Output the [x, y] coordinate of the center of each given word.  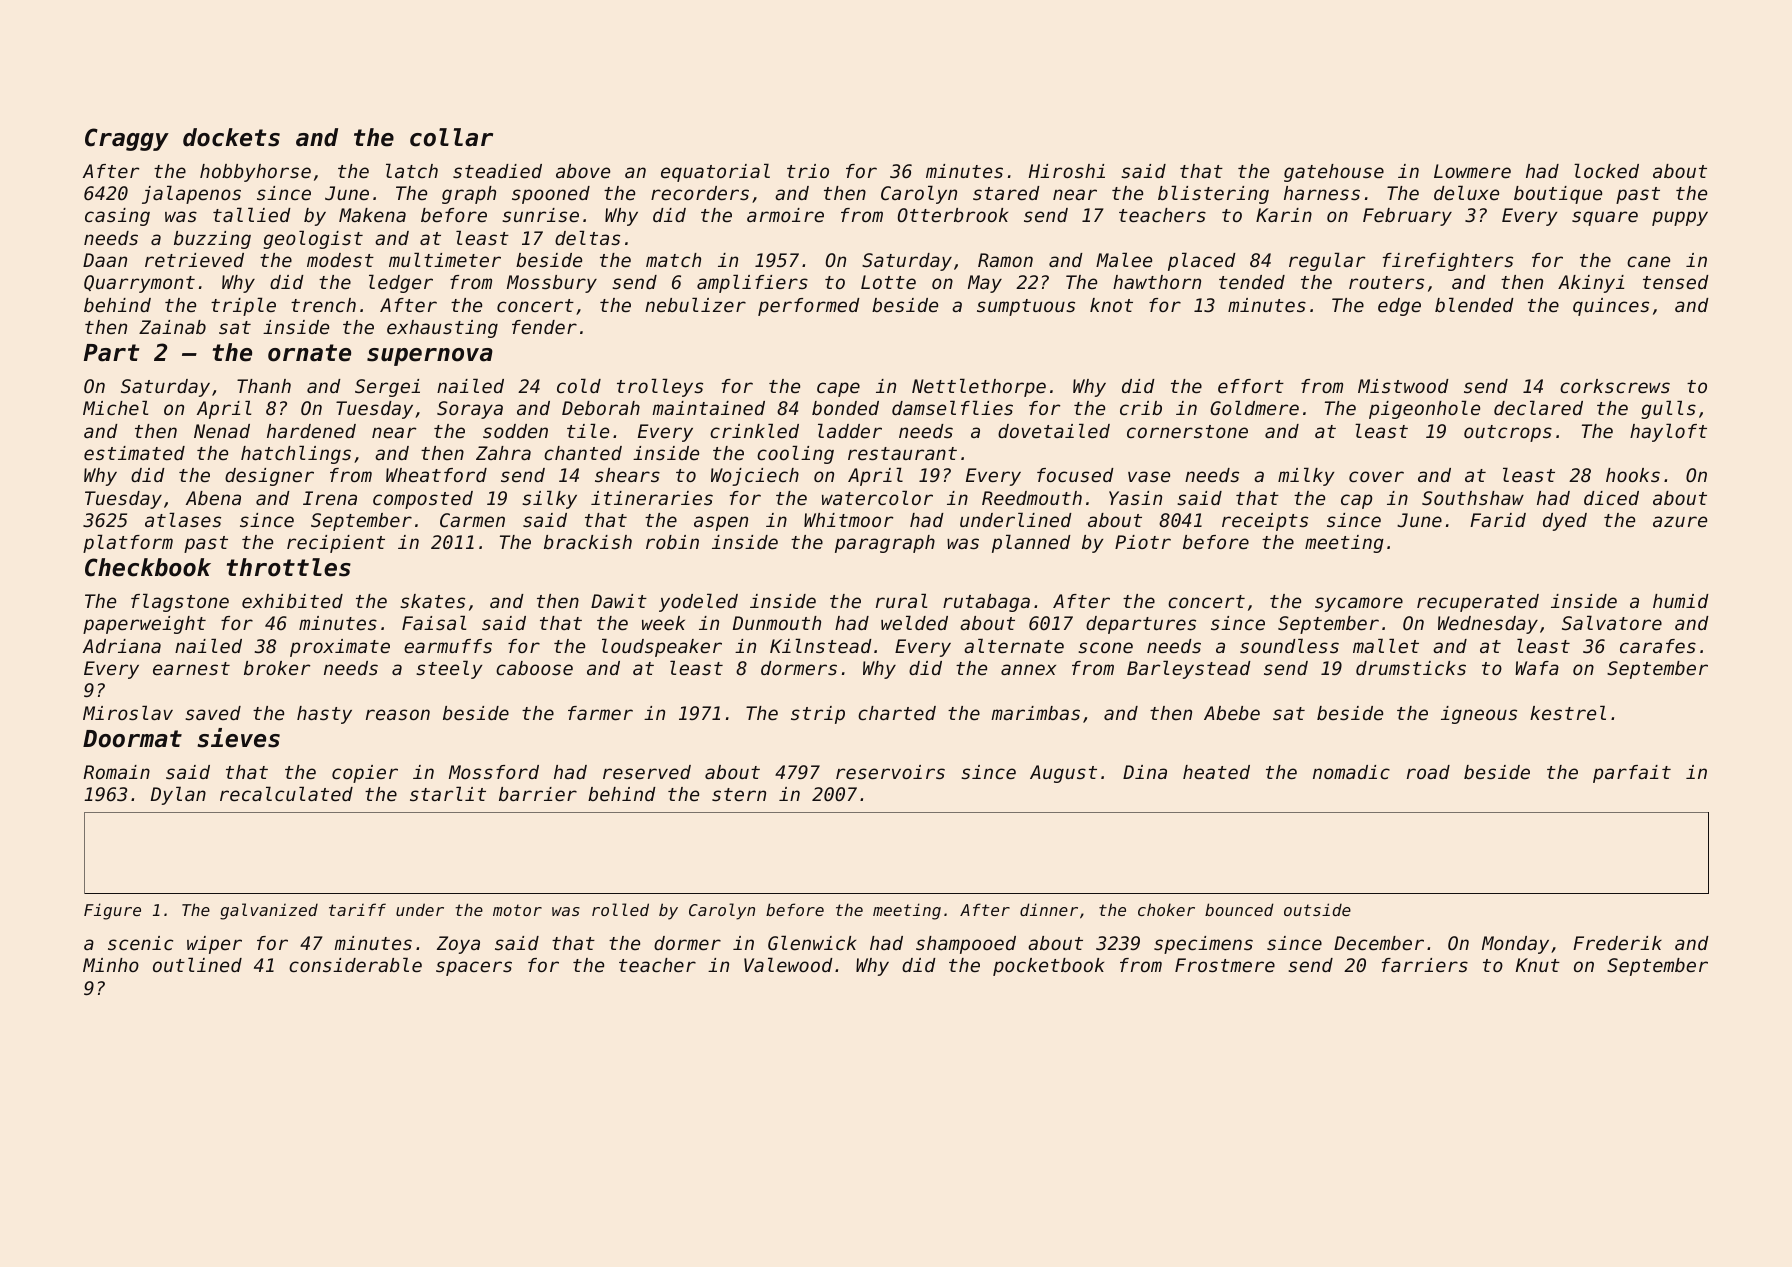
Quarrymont [139, 284]
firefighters [1448, 262]
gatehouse [1334, 173]
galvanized [269, 911]
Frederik [1617, 943]
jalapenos [191, 194]
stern [739, 794]
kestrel [1568, 712]
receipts [1265, 522]
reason [398, 714]
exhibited [292, 601]
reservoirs [890, 772]
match [673, 260]
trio [808, 171]
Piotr [1143, 542]
